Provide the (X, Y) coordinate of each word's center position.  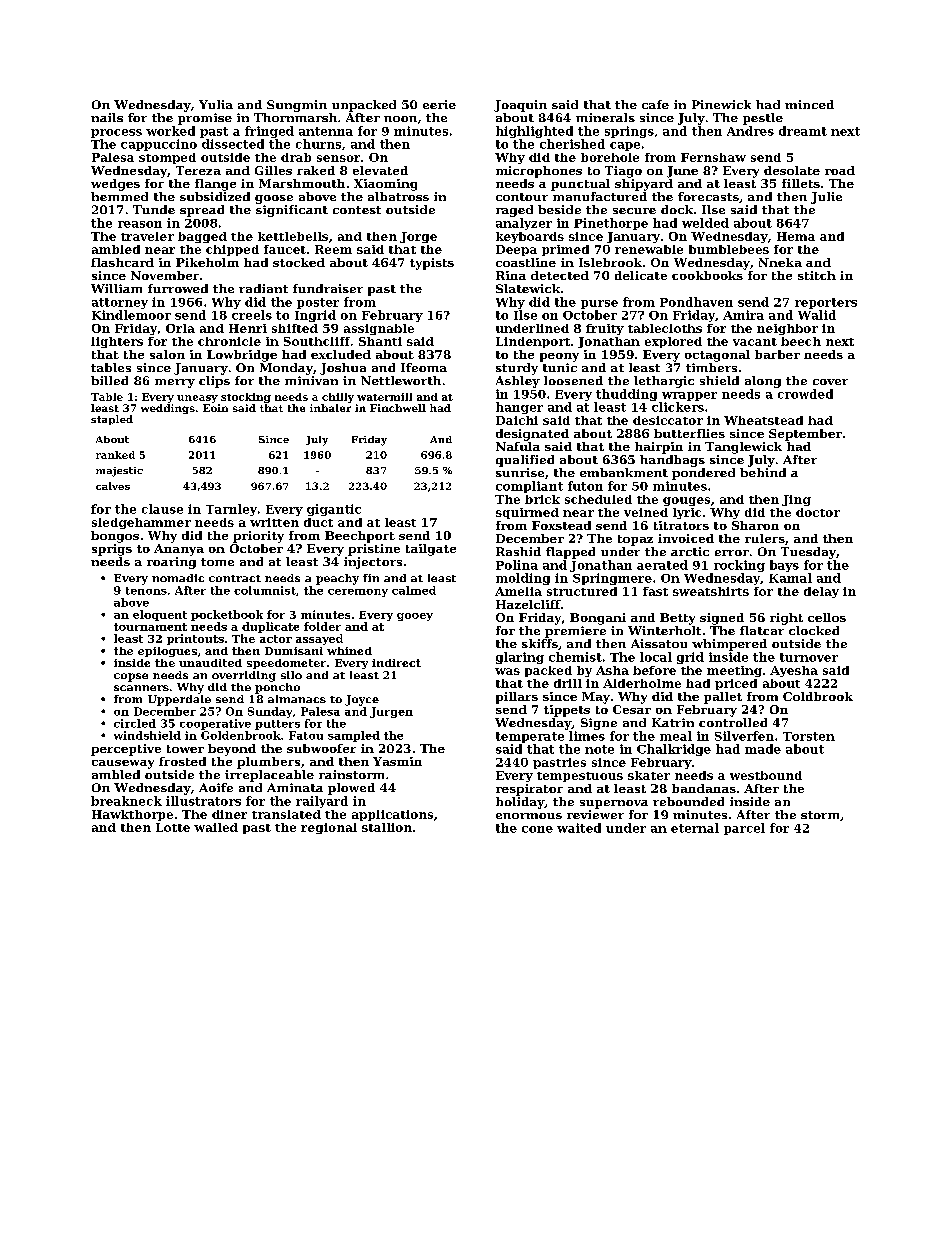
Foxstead (561, 525)
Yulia (216, 104)
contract (235, 578)
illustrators (203, 801)
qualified (525, 461)
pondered (703, 474)
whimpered (729, 645)
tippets (567, 711)
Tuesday (808, 553)
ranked (115, 455)
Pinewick (721, 104)
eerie (439, 104)
